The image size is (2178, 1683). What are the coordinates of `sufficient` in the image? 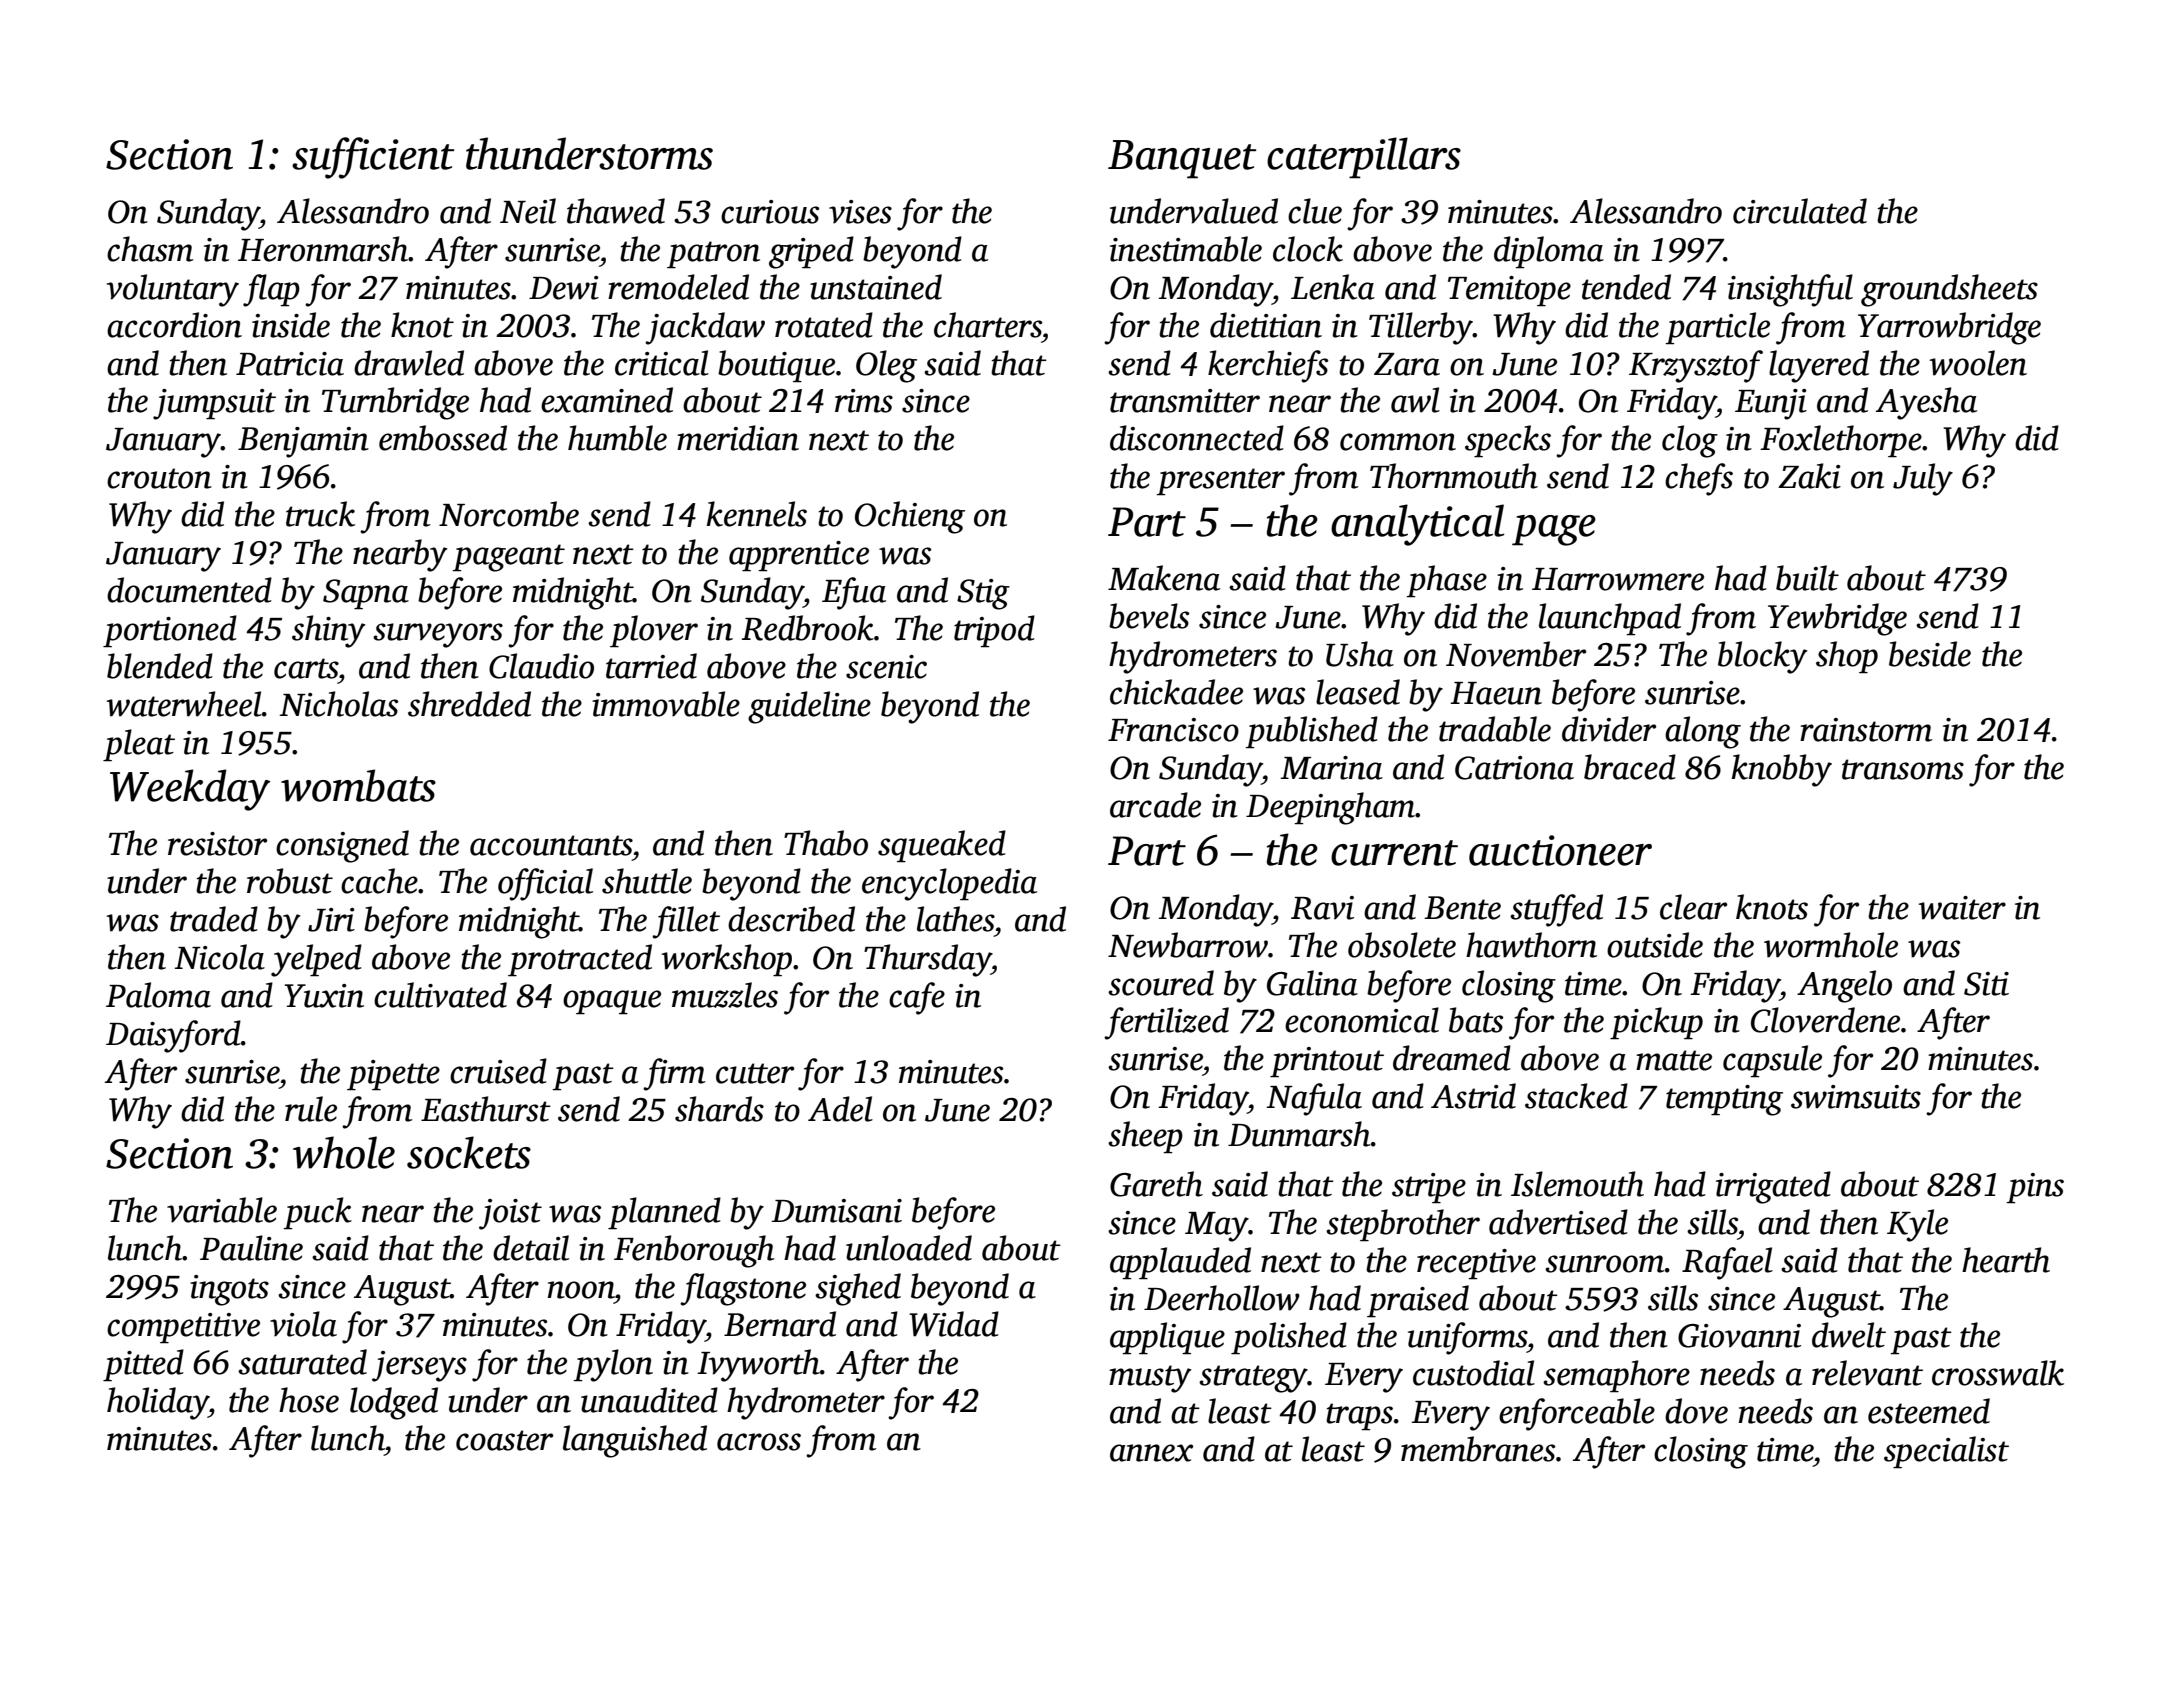 It's located at (373, 158).
